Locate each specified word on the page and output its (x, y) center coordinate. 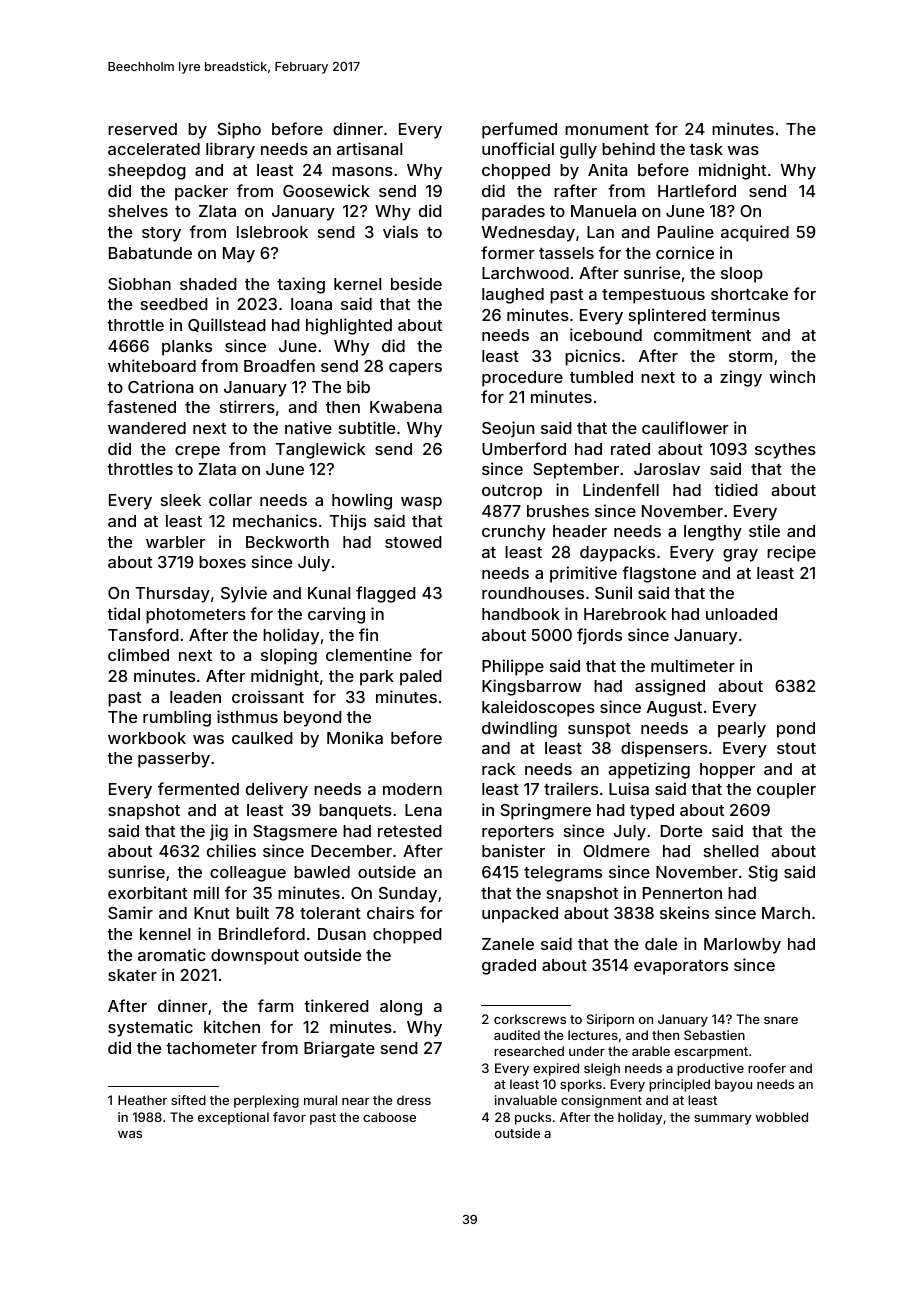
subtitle (367, 427)
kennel (165, 934)
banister (513, 850)
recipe (791, 553)
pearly (742, 730)
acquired (755, 233)
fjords (599, 636)
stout (796, 748)
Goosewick (326, 190)
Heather (142, 1100)
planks (187, 348)
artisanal (369, 148)
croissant (268, 696)
